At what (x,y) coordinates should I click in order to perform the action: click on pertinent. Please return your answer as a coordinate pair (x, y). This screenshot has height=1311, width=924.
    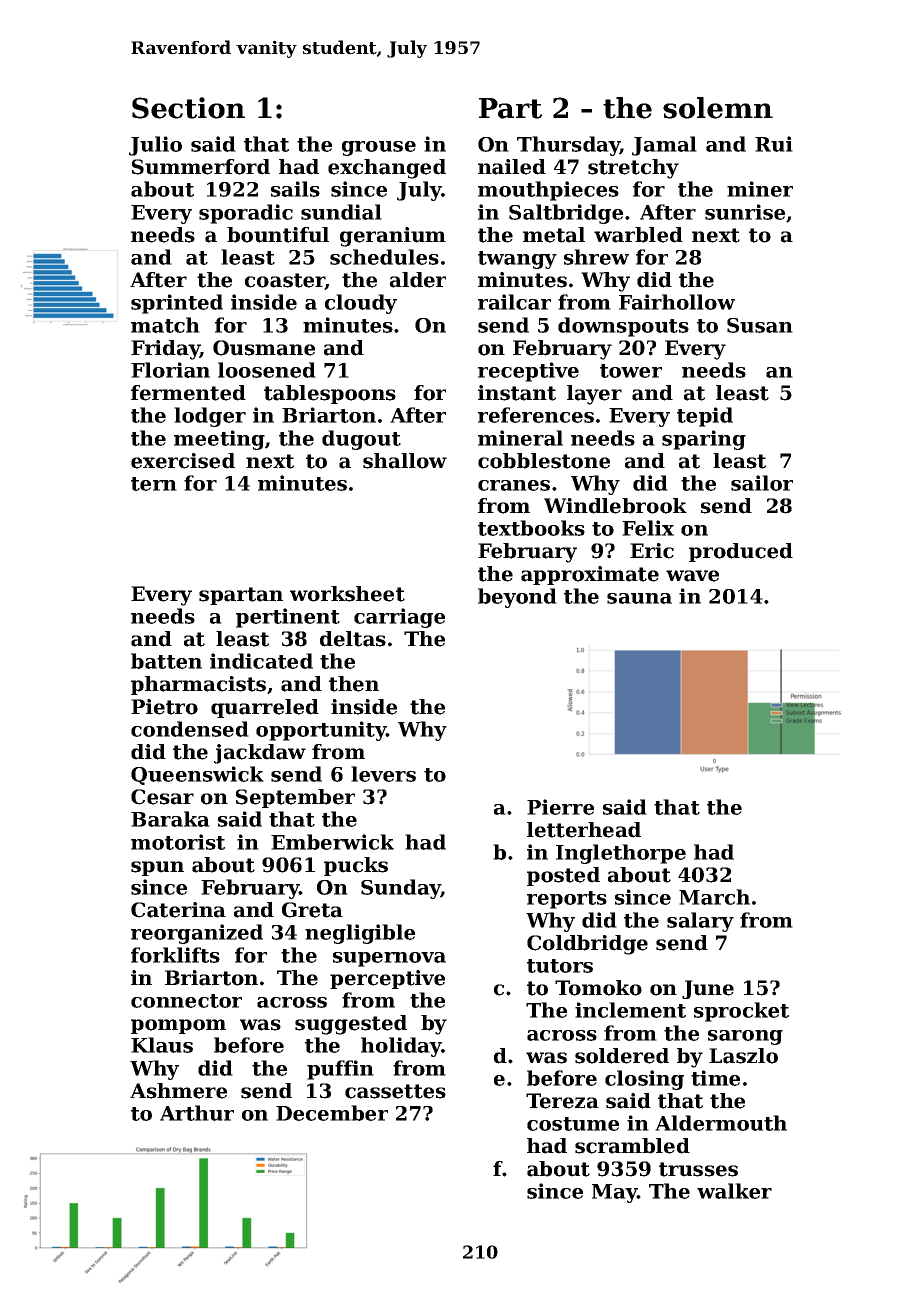
    Looking at the image, I should click on (288, 618).
